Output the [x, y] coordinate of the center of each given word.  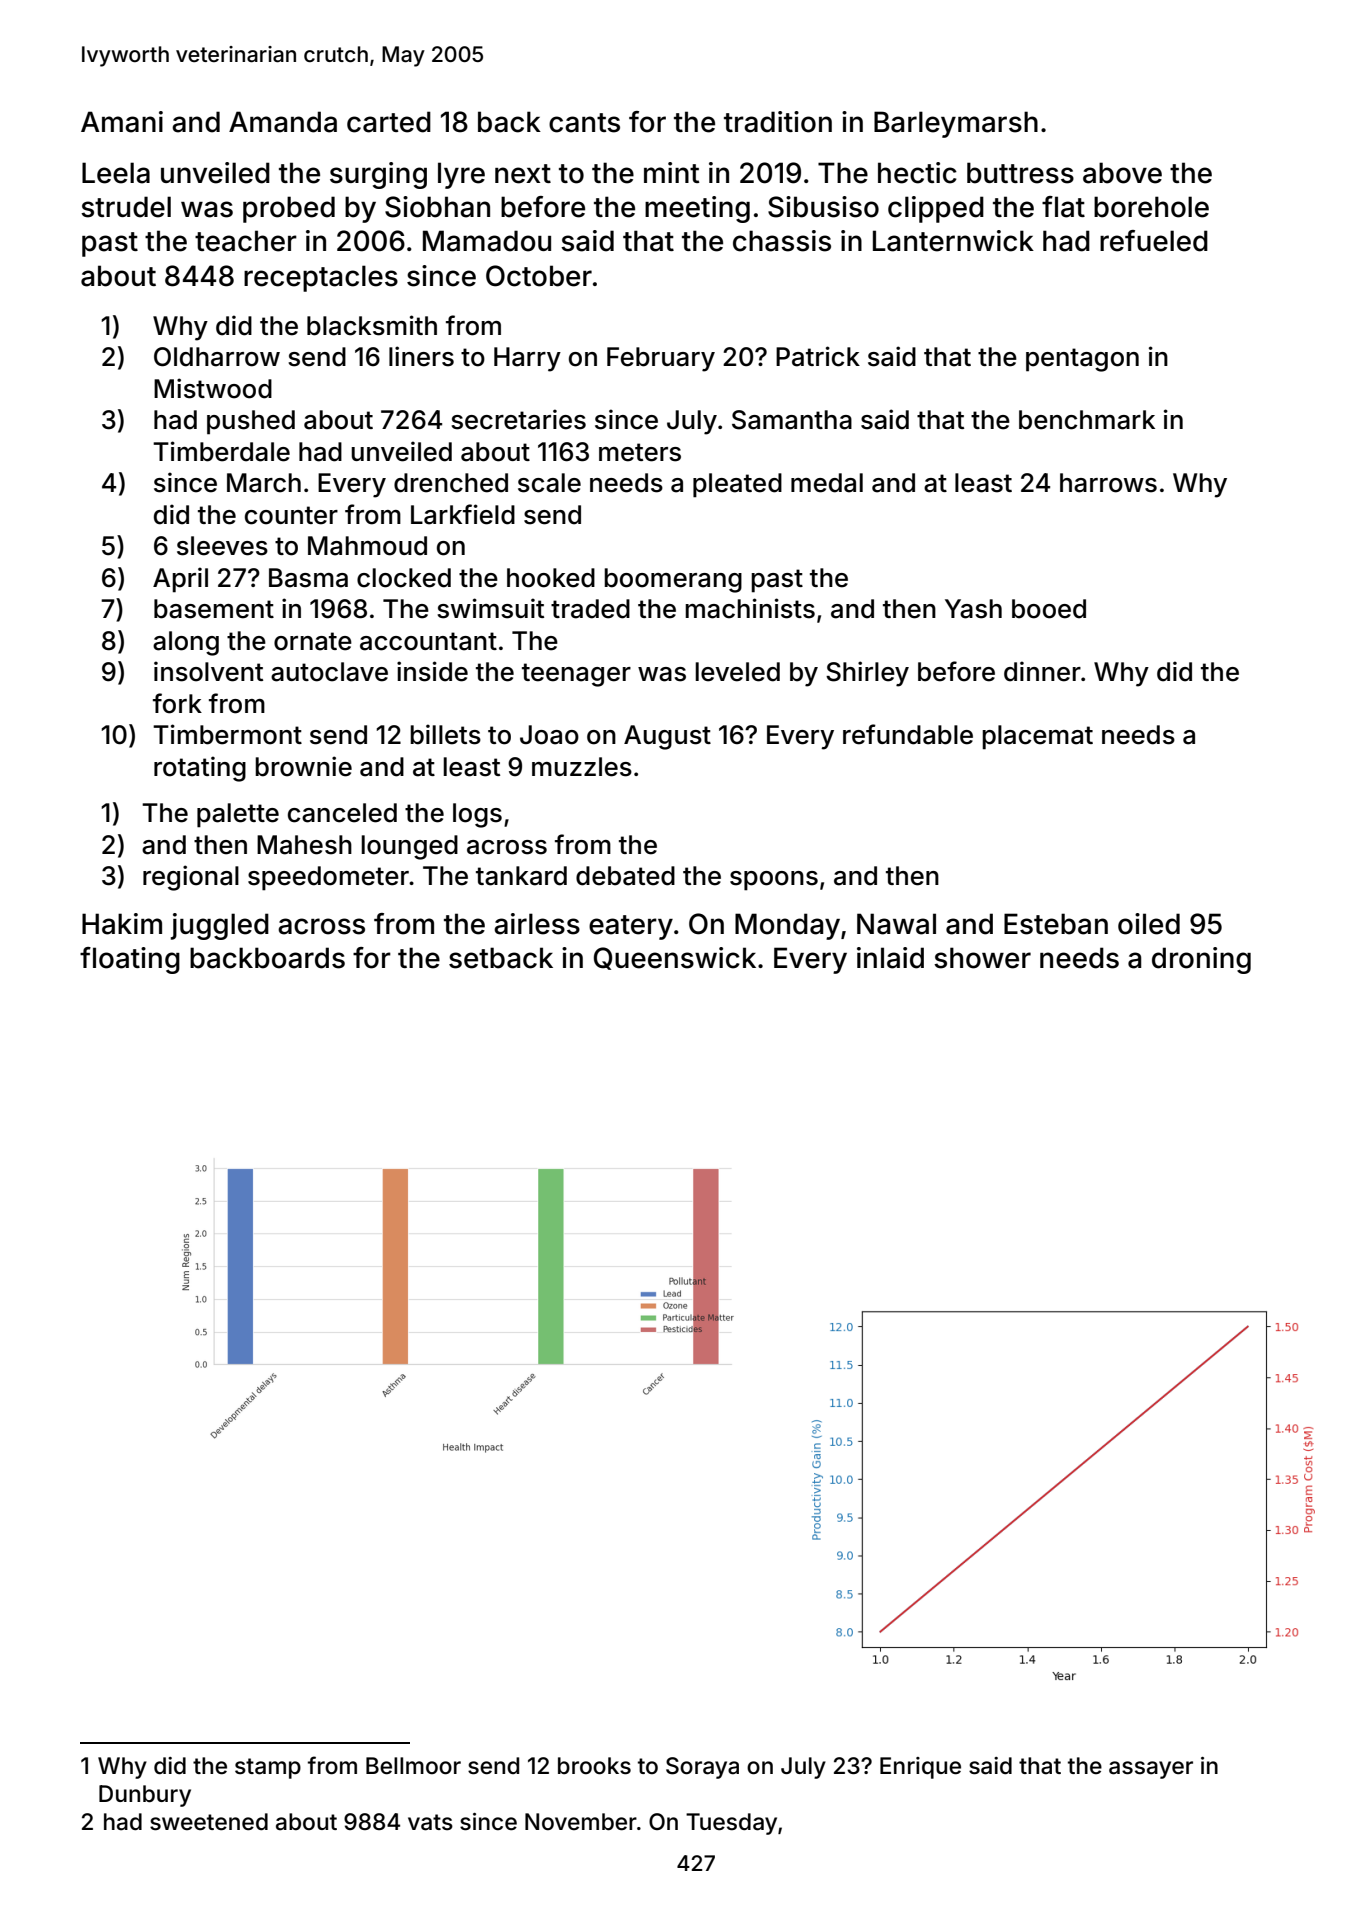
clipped [936, 209]
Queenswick [675, 958]
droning [1201, 960]
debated [625, 876]
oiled [1149, 924]
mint [672, 172]
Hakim [122, 924]
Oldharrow [217, 357]
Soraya [702, 1768]
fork [177, 703]
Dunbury [145, 1796]
